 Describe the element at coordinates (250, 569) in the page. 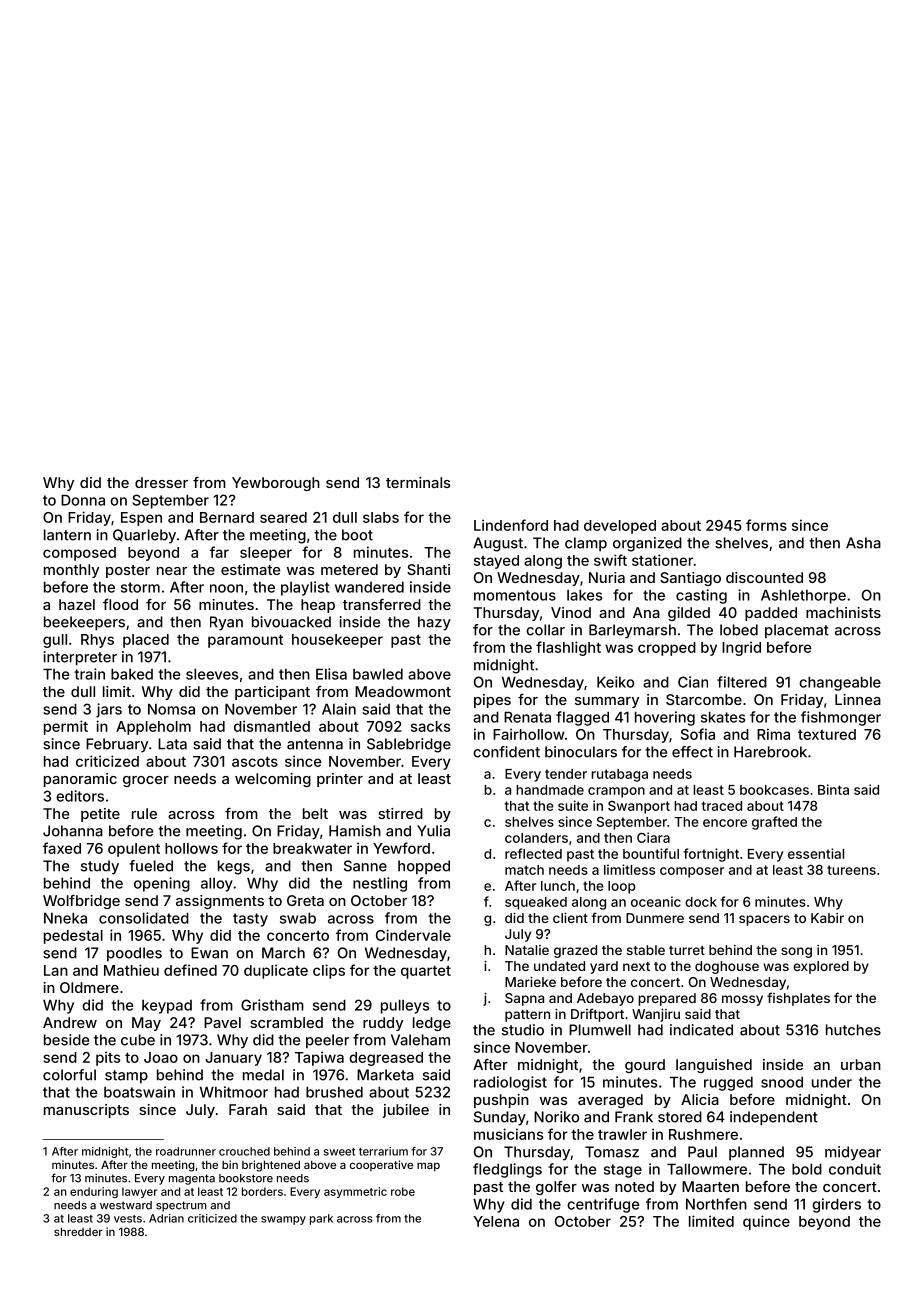

I see `estimate` at that location.
